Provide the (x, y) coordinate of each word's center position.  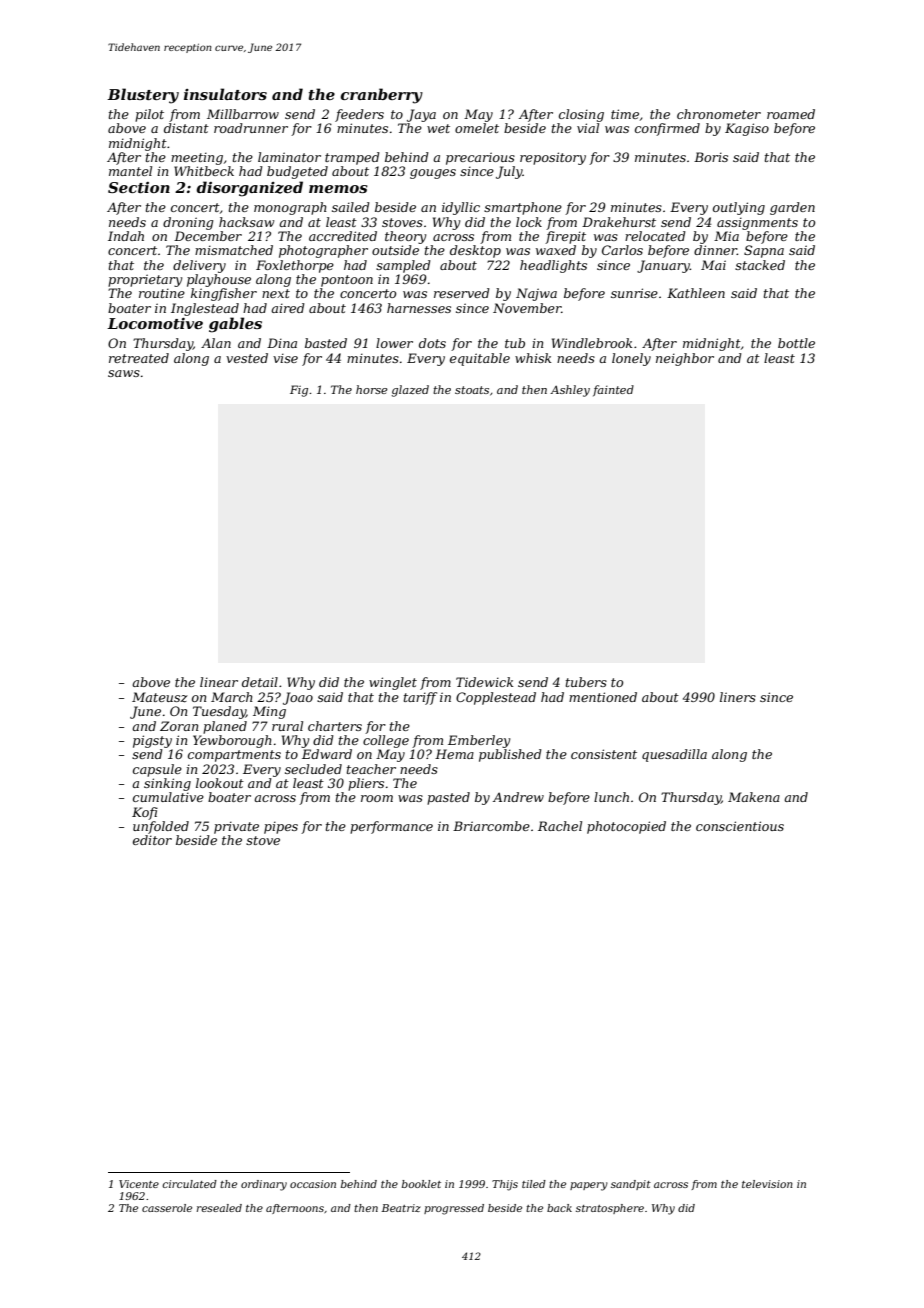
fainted (613, 390)
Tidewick (484, 682)
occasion (313, 1184)
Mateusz (160, 697)
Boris (711, 157)
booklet (421, 1184)
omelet (477, 128)
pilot (149, 115)
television (767, 1184)
